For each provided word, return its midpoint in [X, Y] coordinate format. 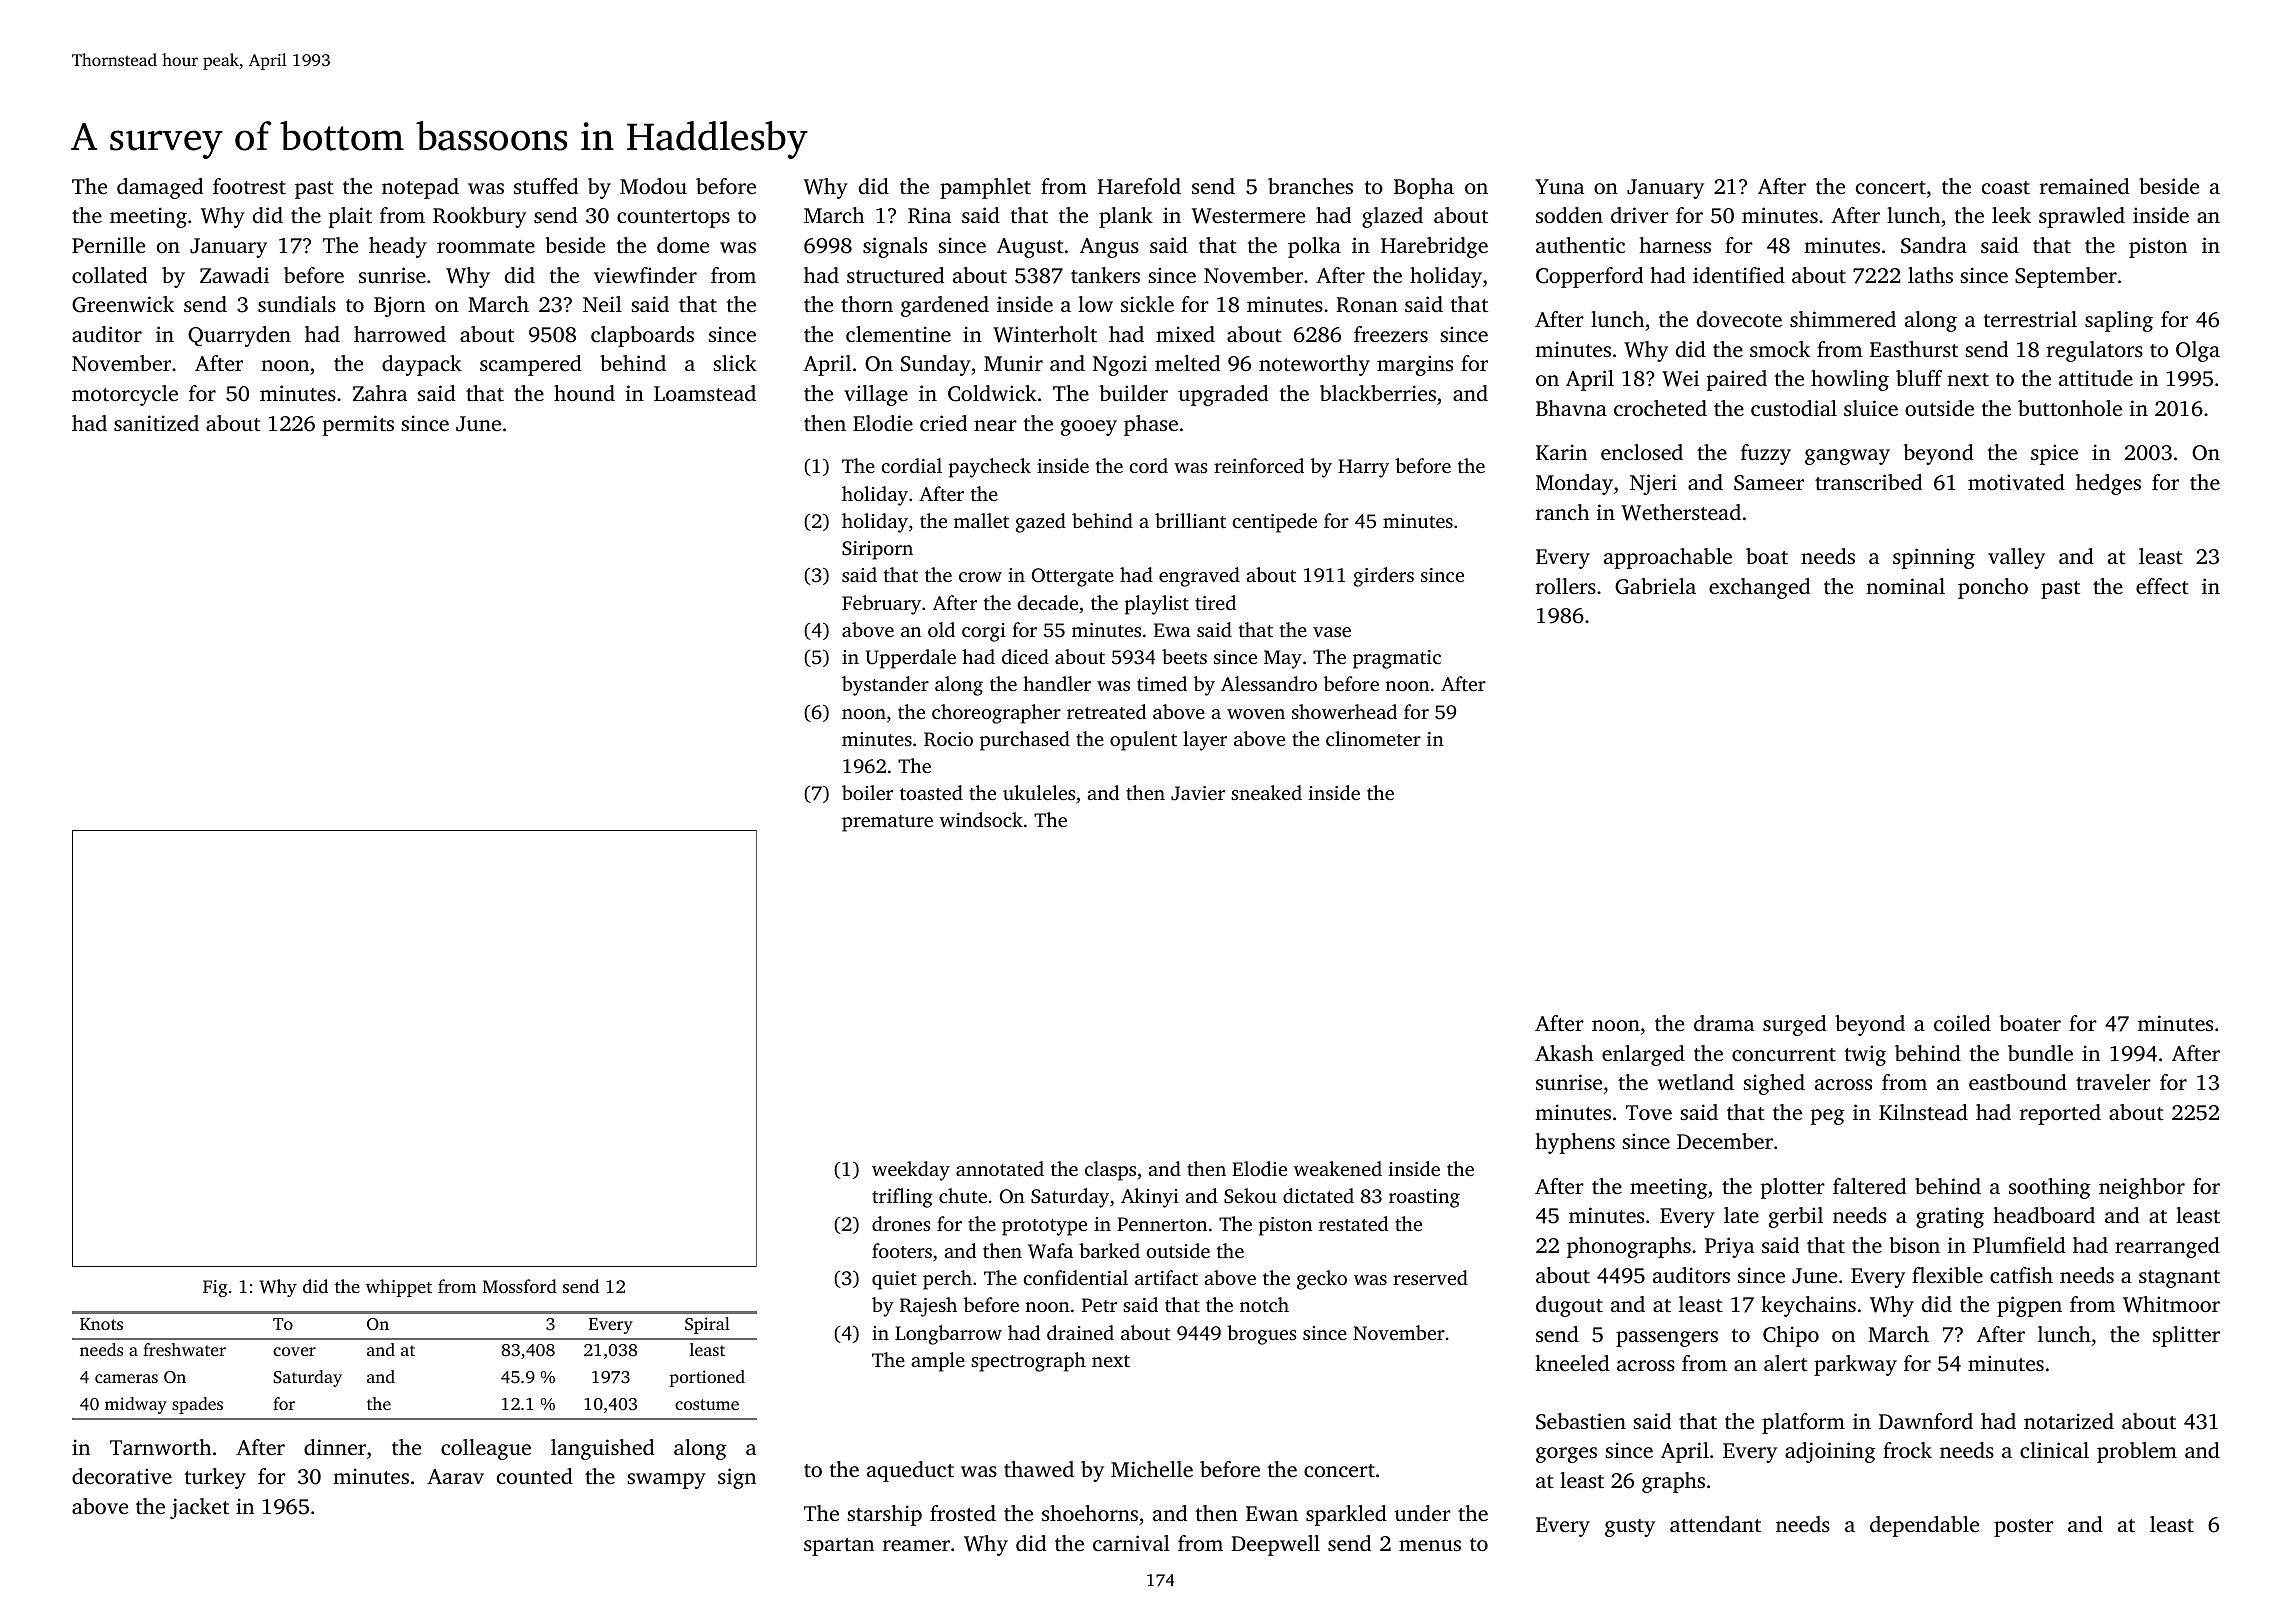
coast [2006, 187]
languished [602, 1449]
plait [350, 217]
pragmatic [1397, 659]
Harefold [1139, 186]
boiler [867, 792]
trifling [902, 1198]
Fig [215, 1288]
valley [2016, 558]
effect [2162, 586]
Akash [1564, 1053]
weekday [911, 1171]
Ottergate [1073, 577]
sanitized [156, 423]
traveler [2113, 1082]
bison [1914, 1245]
